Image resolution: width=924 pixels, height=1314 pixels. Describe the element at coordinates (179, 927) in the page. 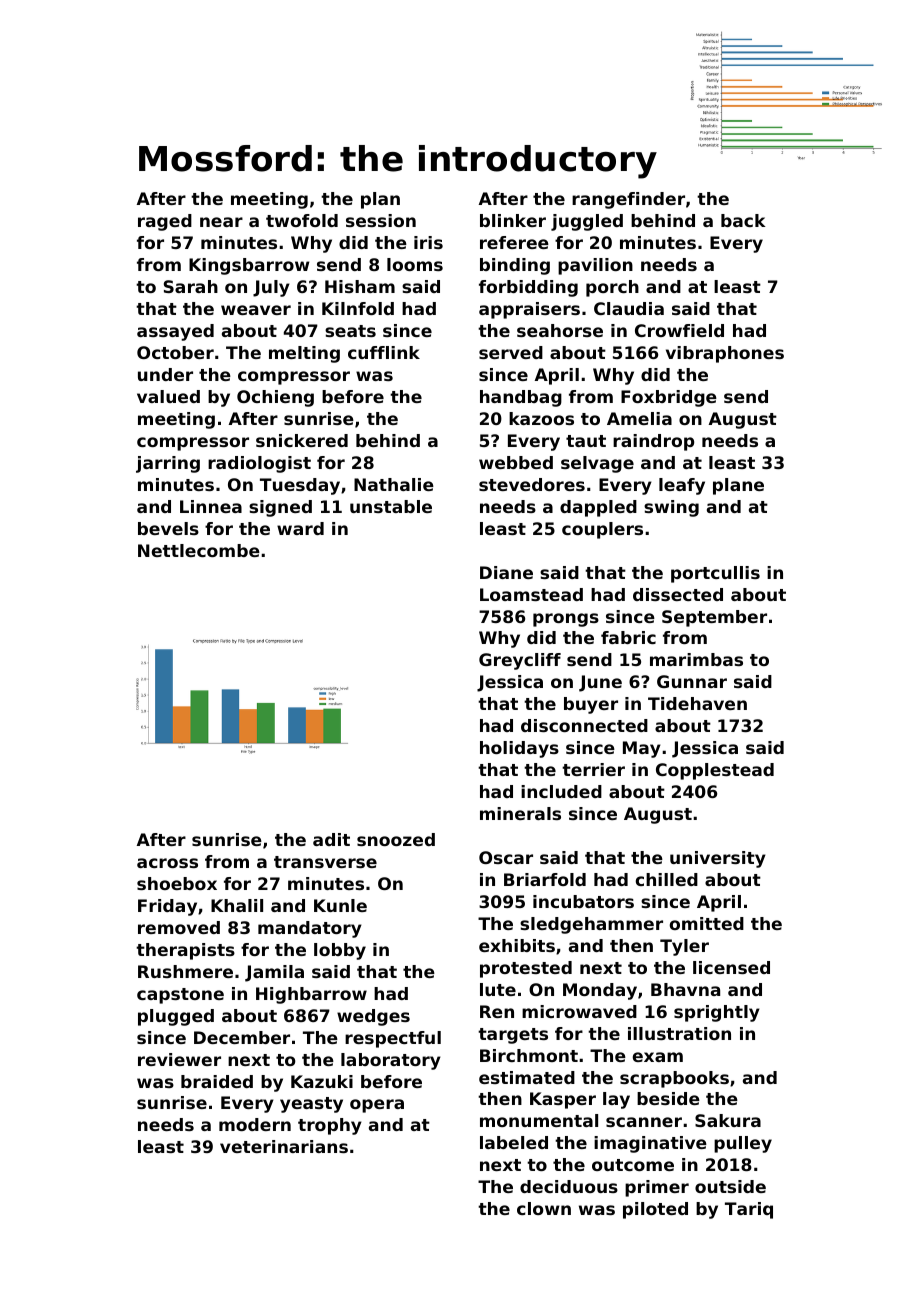

I see `removed` at that location.
